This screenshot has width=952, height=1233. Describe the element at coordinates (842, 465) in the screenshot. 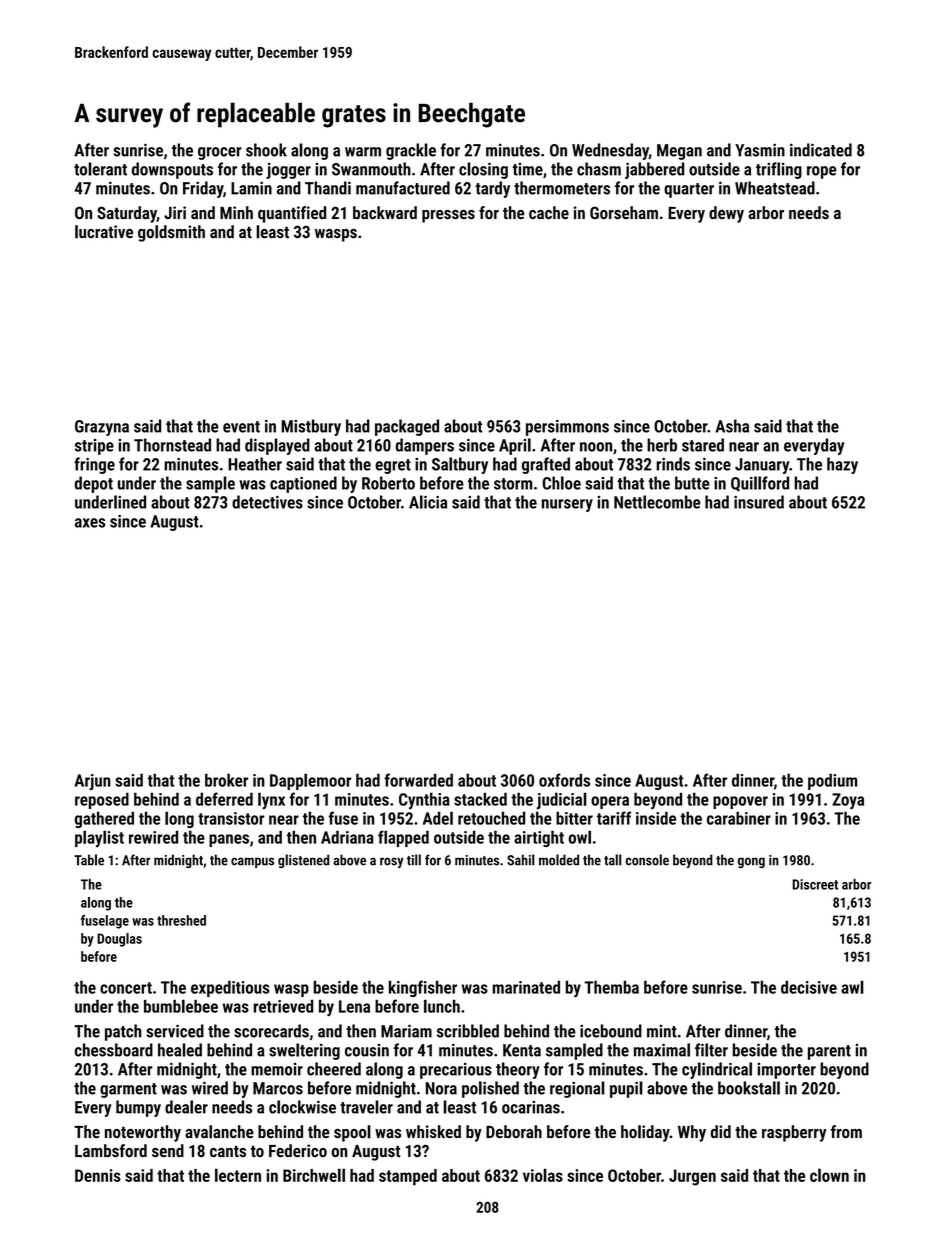

I see `hazy` at that location.
